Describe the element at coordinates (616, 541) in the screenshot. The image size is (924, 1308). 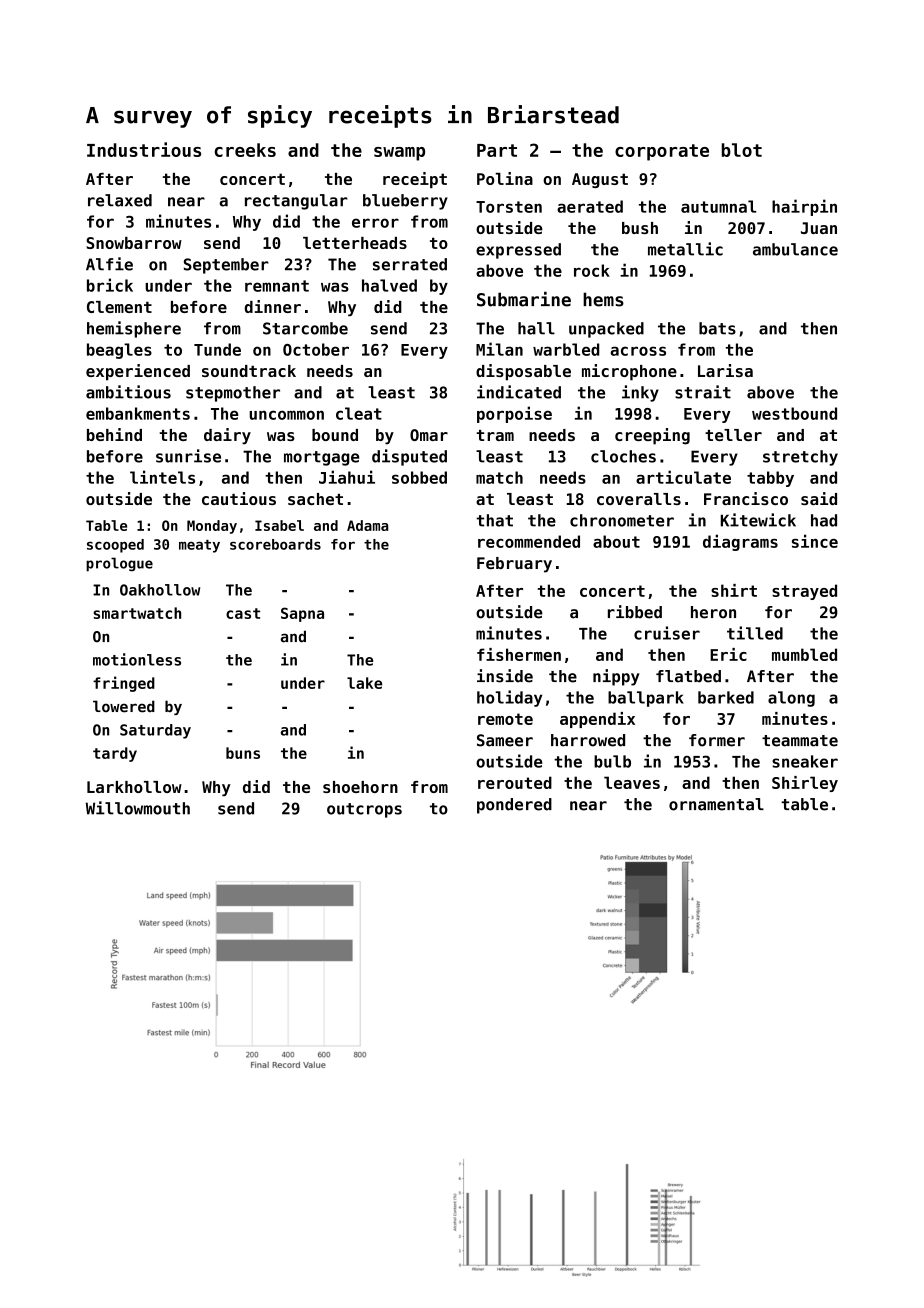
I see `about` at that location.
